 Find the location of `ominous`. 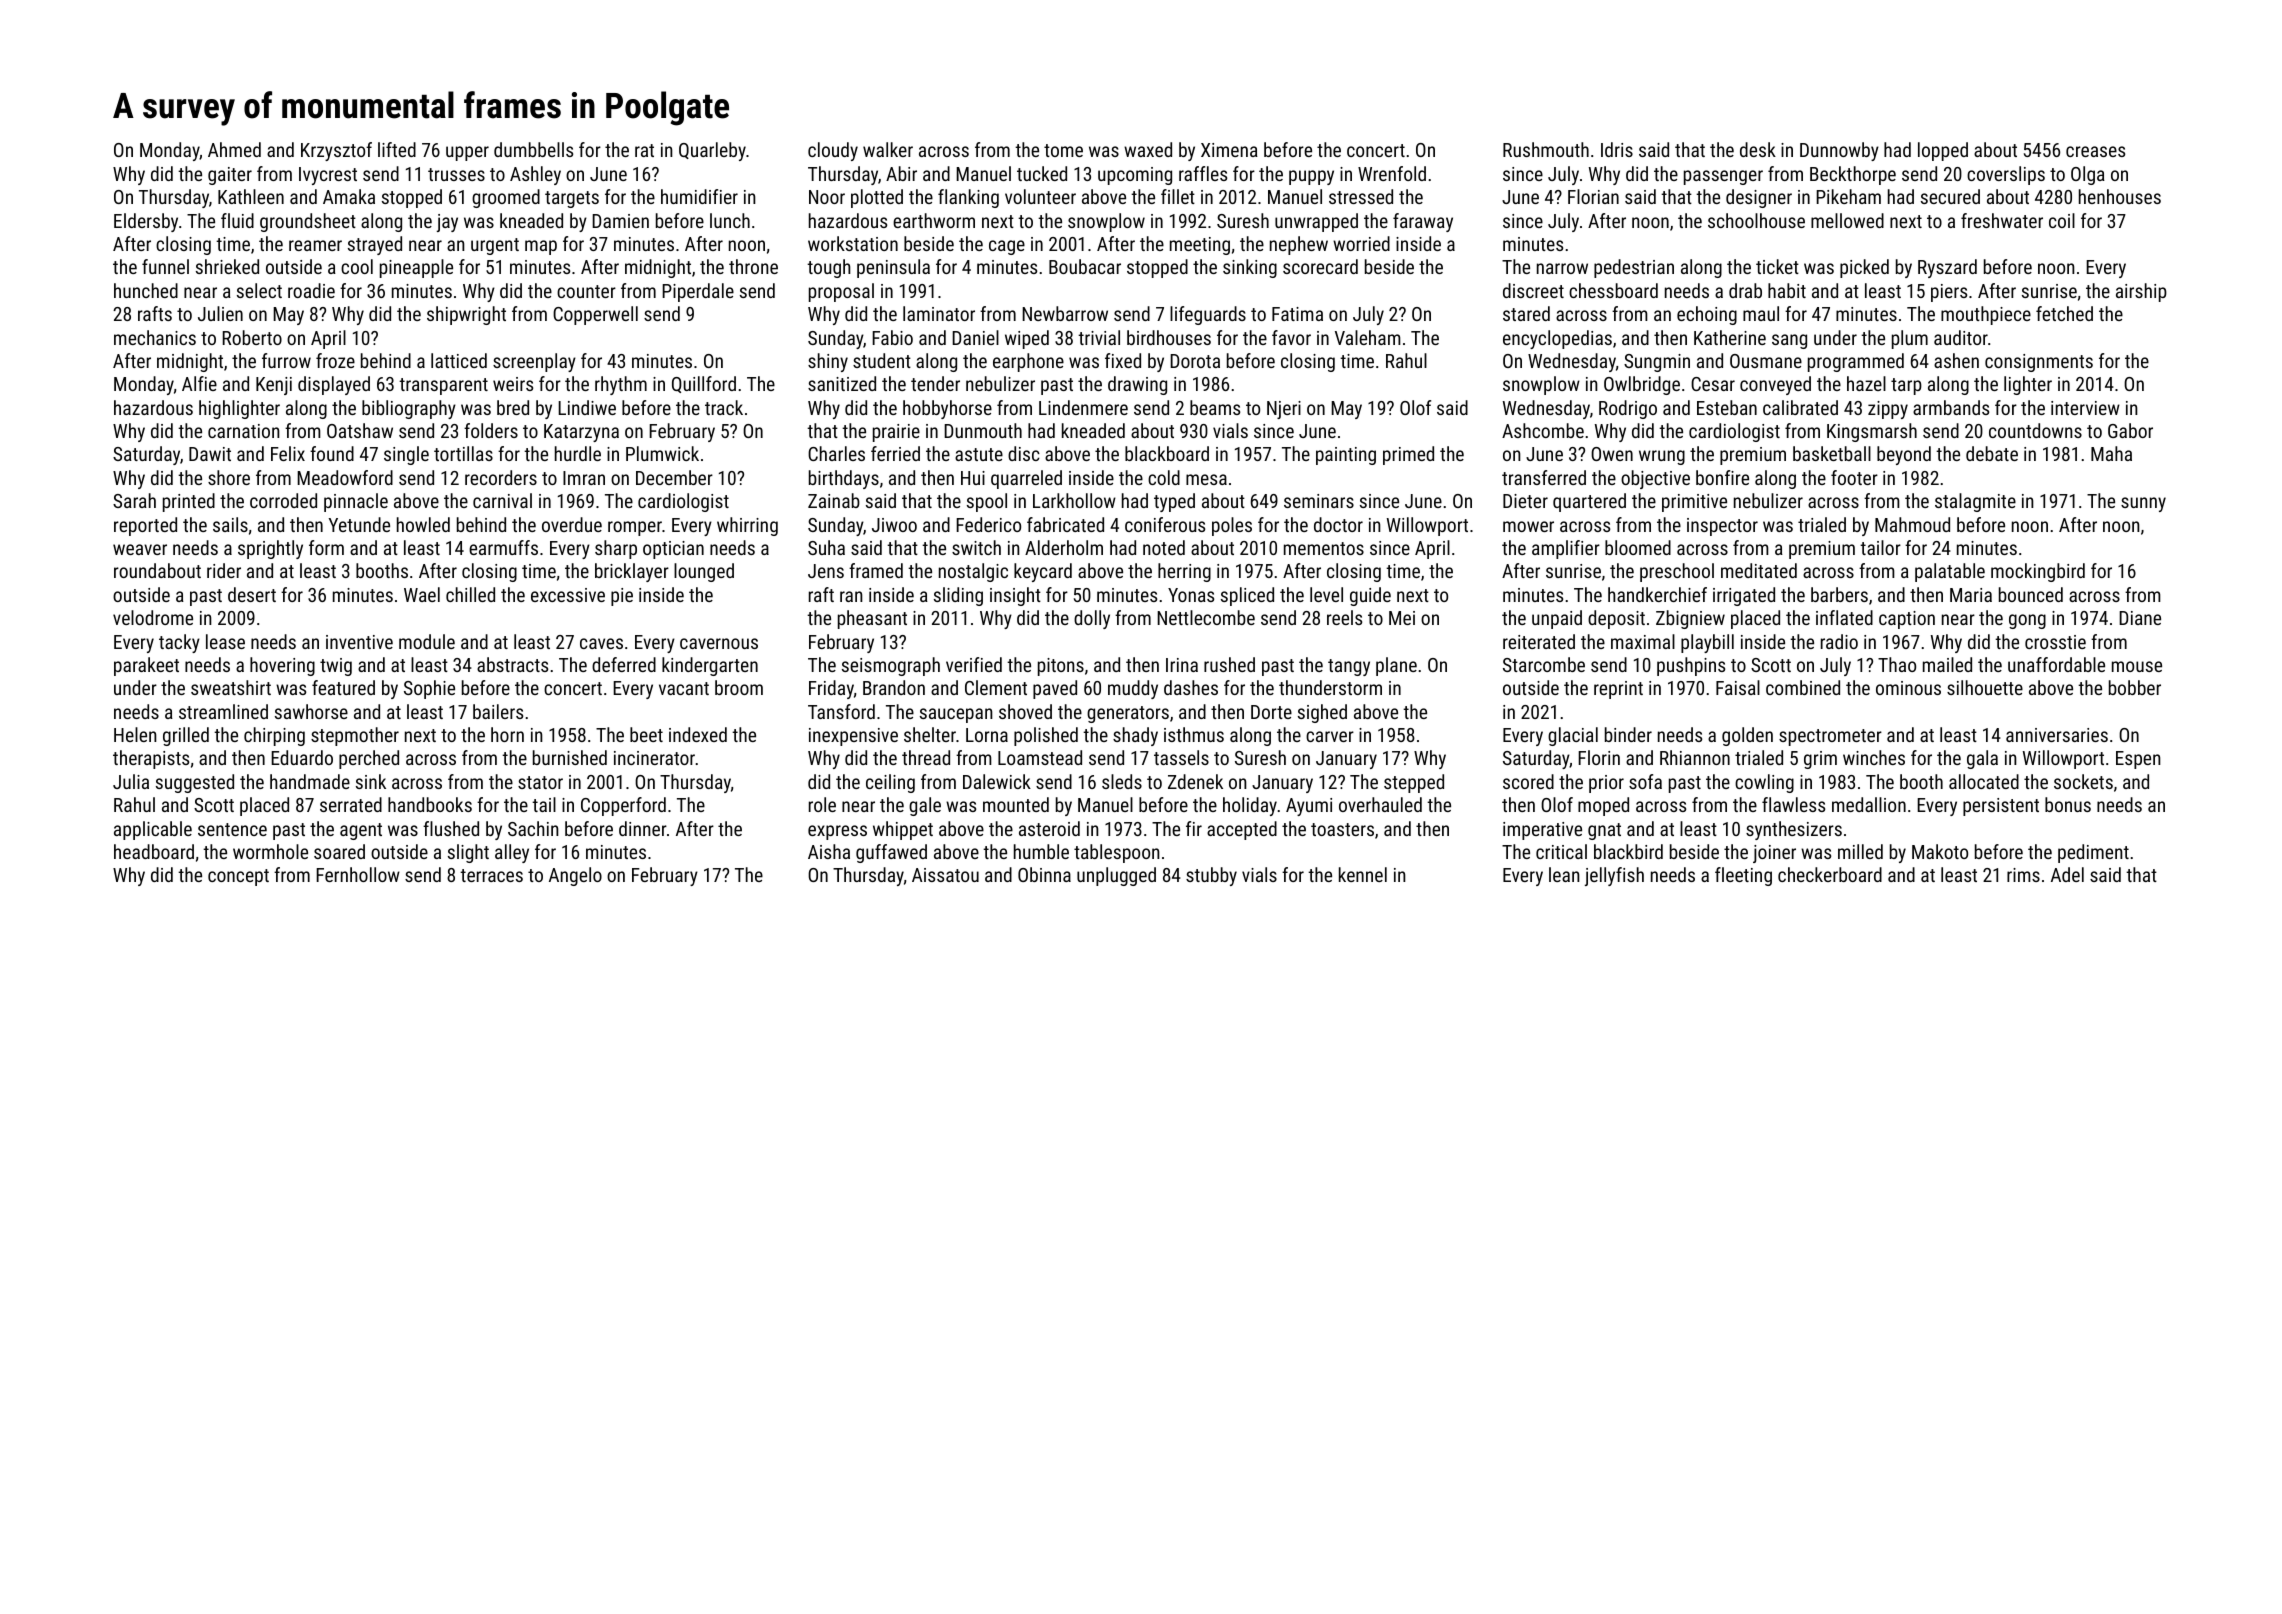

ominous is located at coordinates (1908, 688).
